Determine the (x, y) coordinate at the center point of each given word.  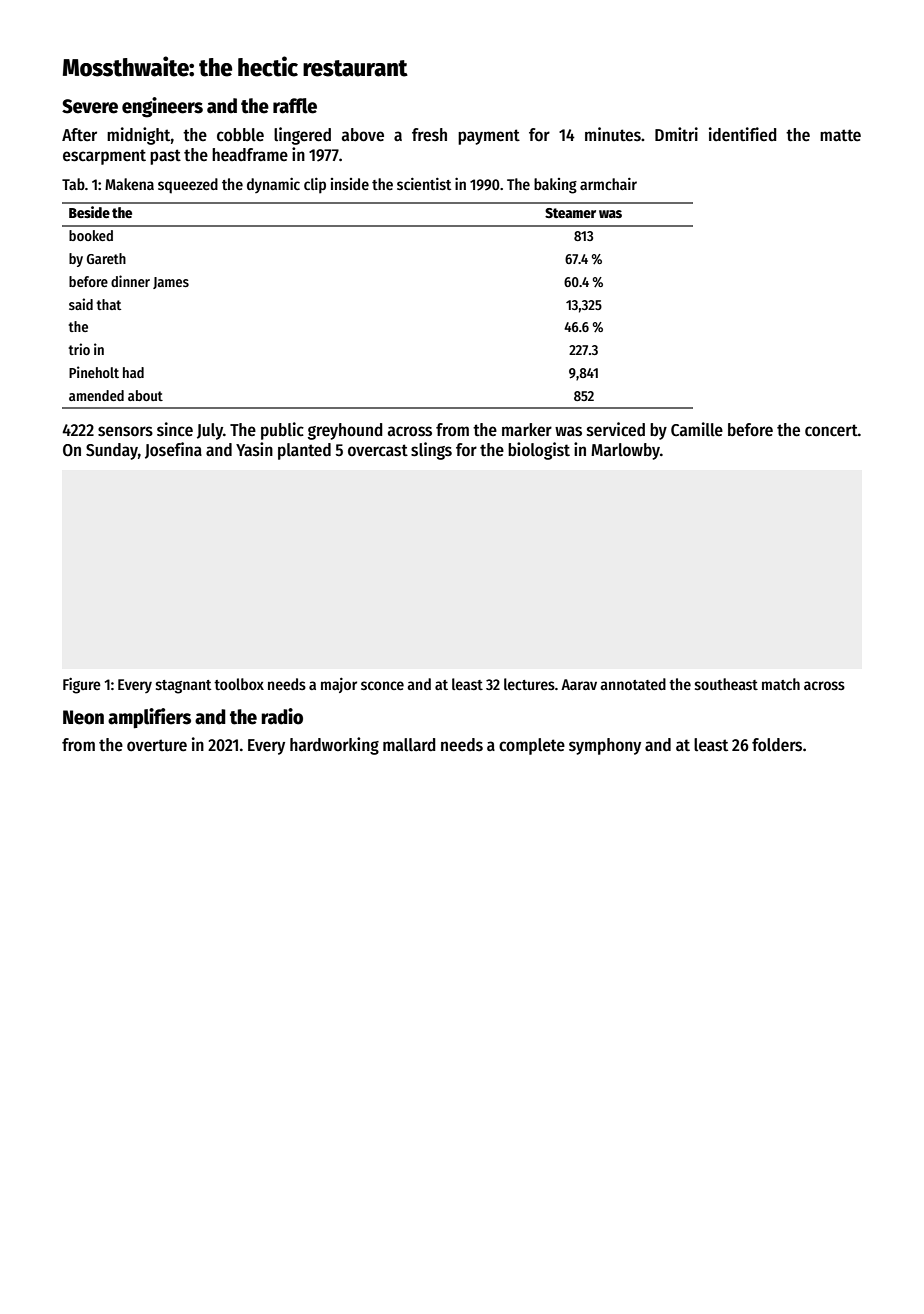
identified (743, 134)
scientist (424, 184)
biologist (539, 451)
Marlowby (625, 451)
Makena (129, 184)
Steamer (570, 213)
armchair (608, 184)
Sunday (112, 451)
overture (157, 745)
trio (79, 349)
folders (777, 745)
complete (532, 746)
